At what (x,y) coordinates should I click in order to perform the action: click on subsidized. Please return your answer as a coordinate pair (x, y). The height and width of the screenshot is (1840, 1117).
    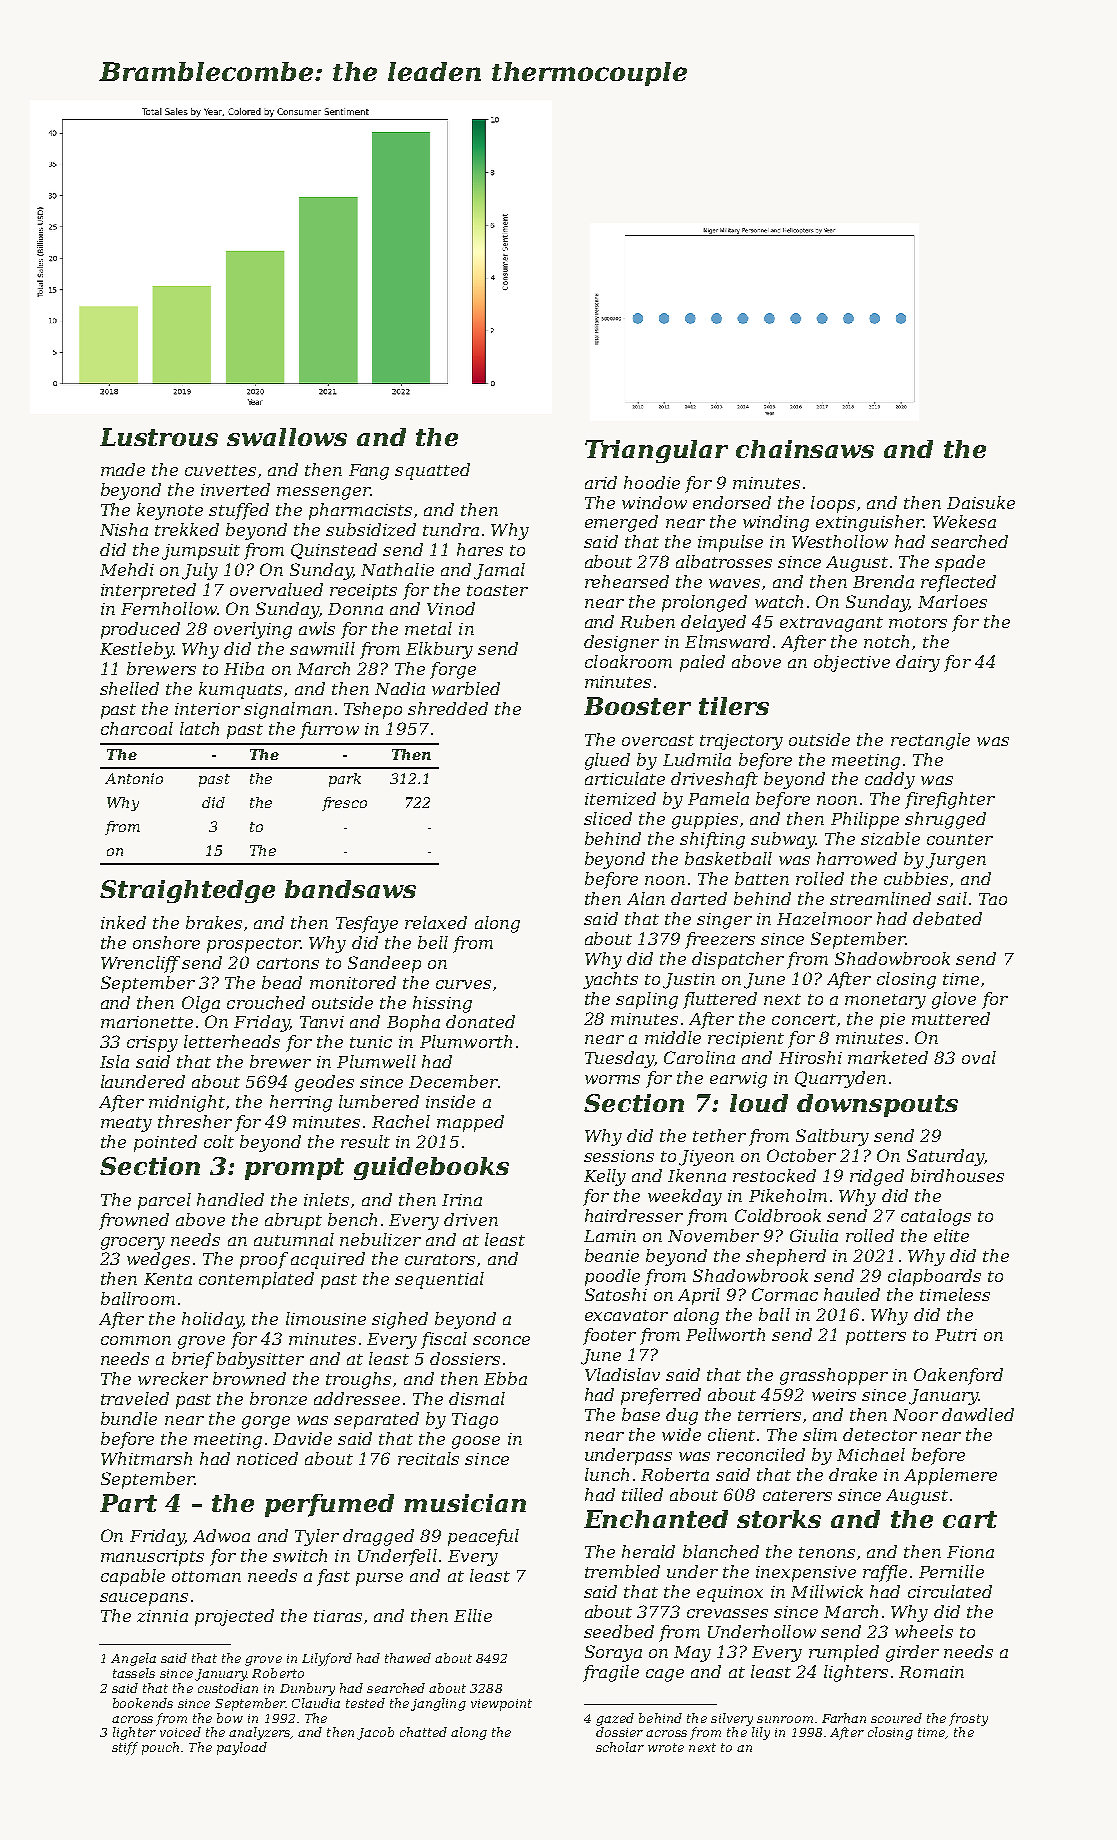
    Looking at the image, I should click on (371, 529).
